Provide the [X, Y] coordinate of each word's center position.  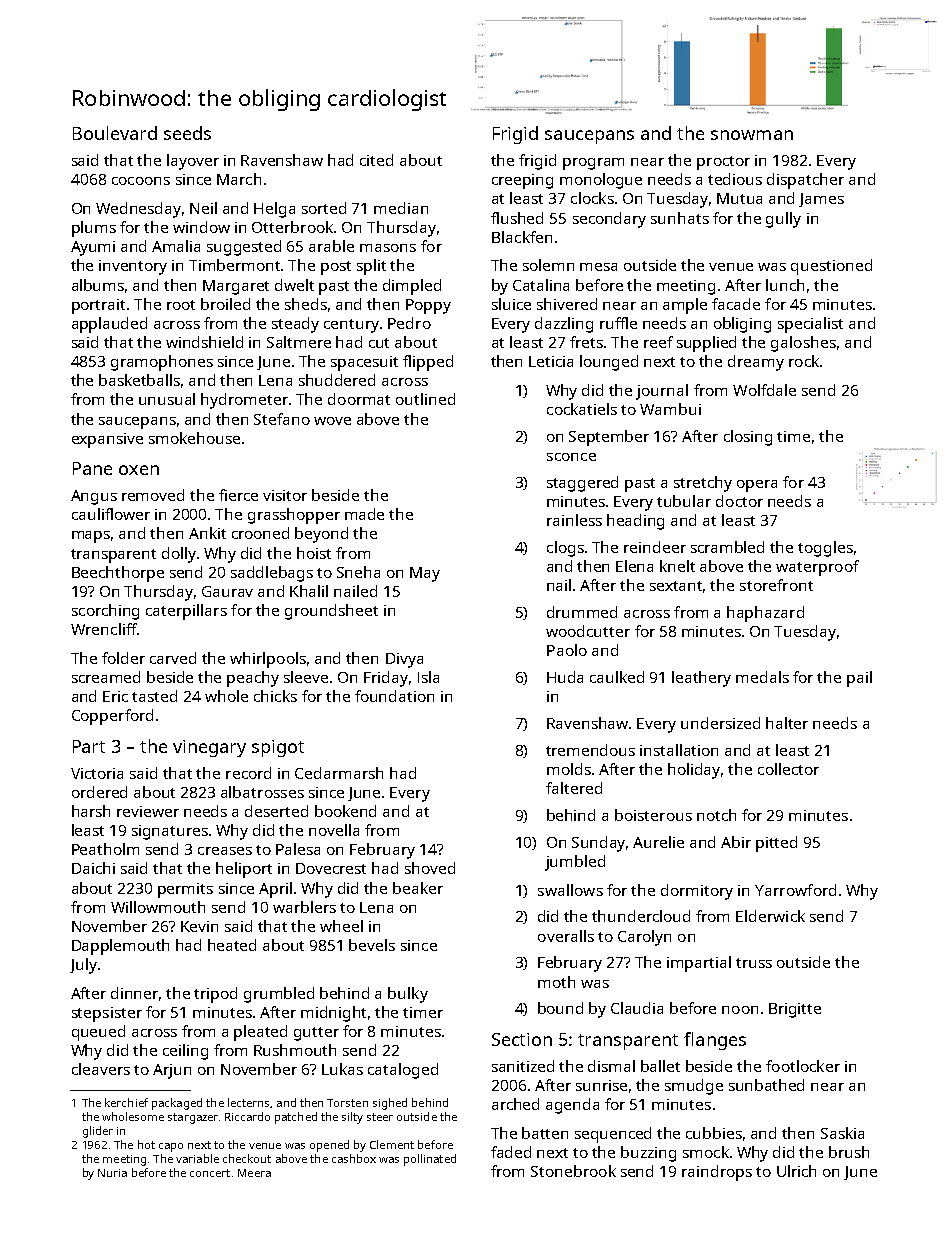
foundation [394, 696]
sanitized [523, 1066]
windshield [204, 342]
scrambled [727, 547]
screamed [106, 677]
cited [376, 160]
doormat [359, 399]
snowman [752, 135]
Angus [94, 497]
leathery [701, 679]
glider [98, 1132]
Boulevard [115, 133]
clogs [565, 549]
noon [740, 1010]
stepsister [107, 1014]
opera [757, 486]
